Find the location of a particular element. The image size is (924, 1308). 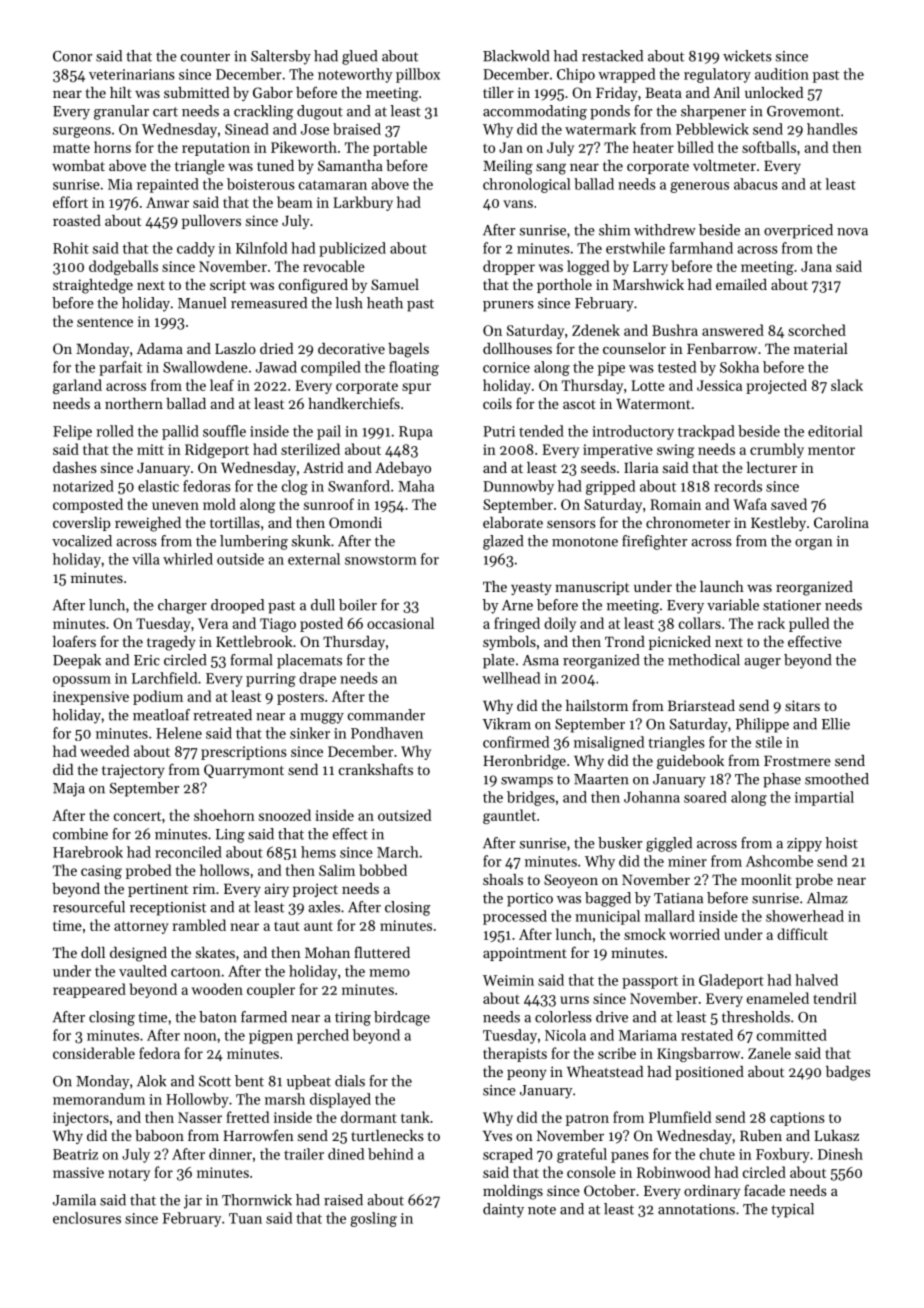

patron is located at coordinates (587, 1119).
